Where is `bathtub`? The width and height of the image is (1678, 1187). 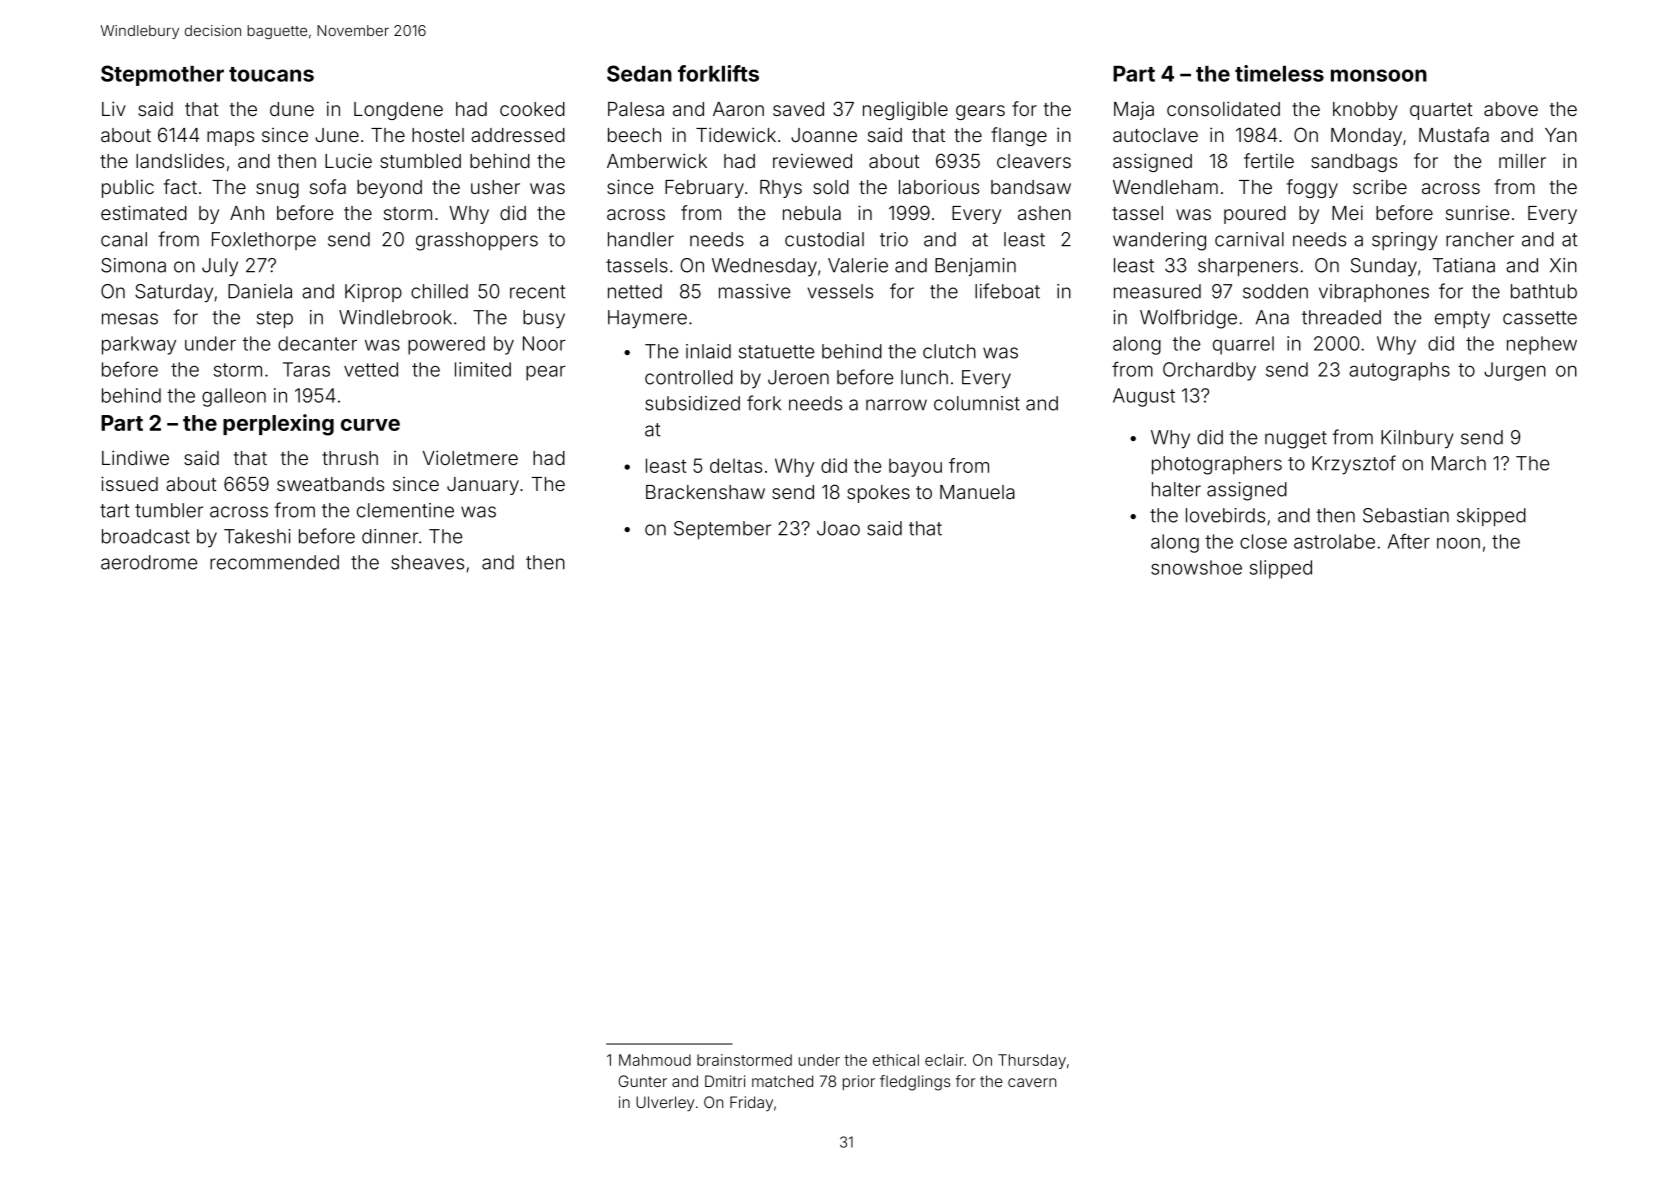
bathtub is located at coordinates (1544, 291).
